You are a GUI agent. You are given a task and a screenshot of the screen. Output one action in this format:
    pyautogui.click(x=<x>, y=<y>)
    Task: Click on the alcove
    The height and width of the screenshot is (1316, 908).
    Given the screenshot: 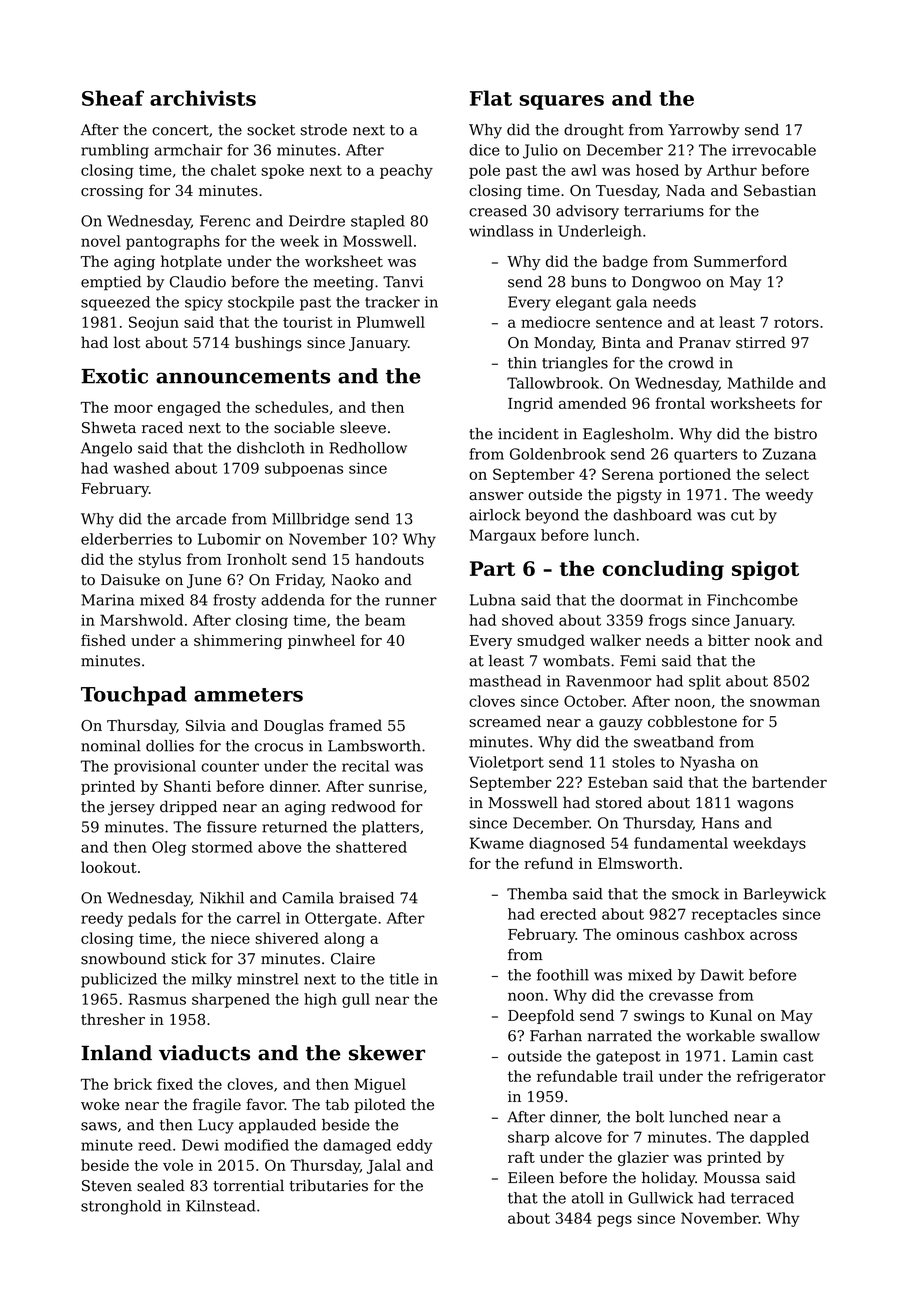 What is the action you would take?
    pyautogui.click(x=578, y=1137)
